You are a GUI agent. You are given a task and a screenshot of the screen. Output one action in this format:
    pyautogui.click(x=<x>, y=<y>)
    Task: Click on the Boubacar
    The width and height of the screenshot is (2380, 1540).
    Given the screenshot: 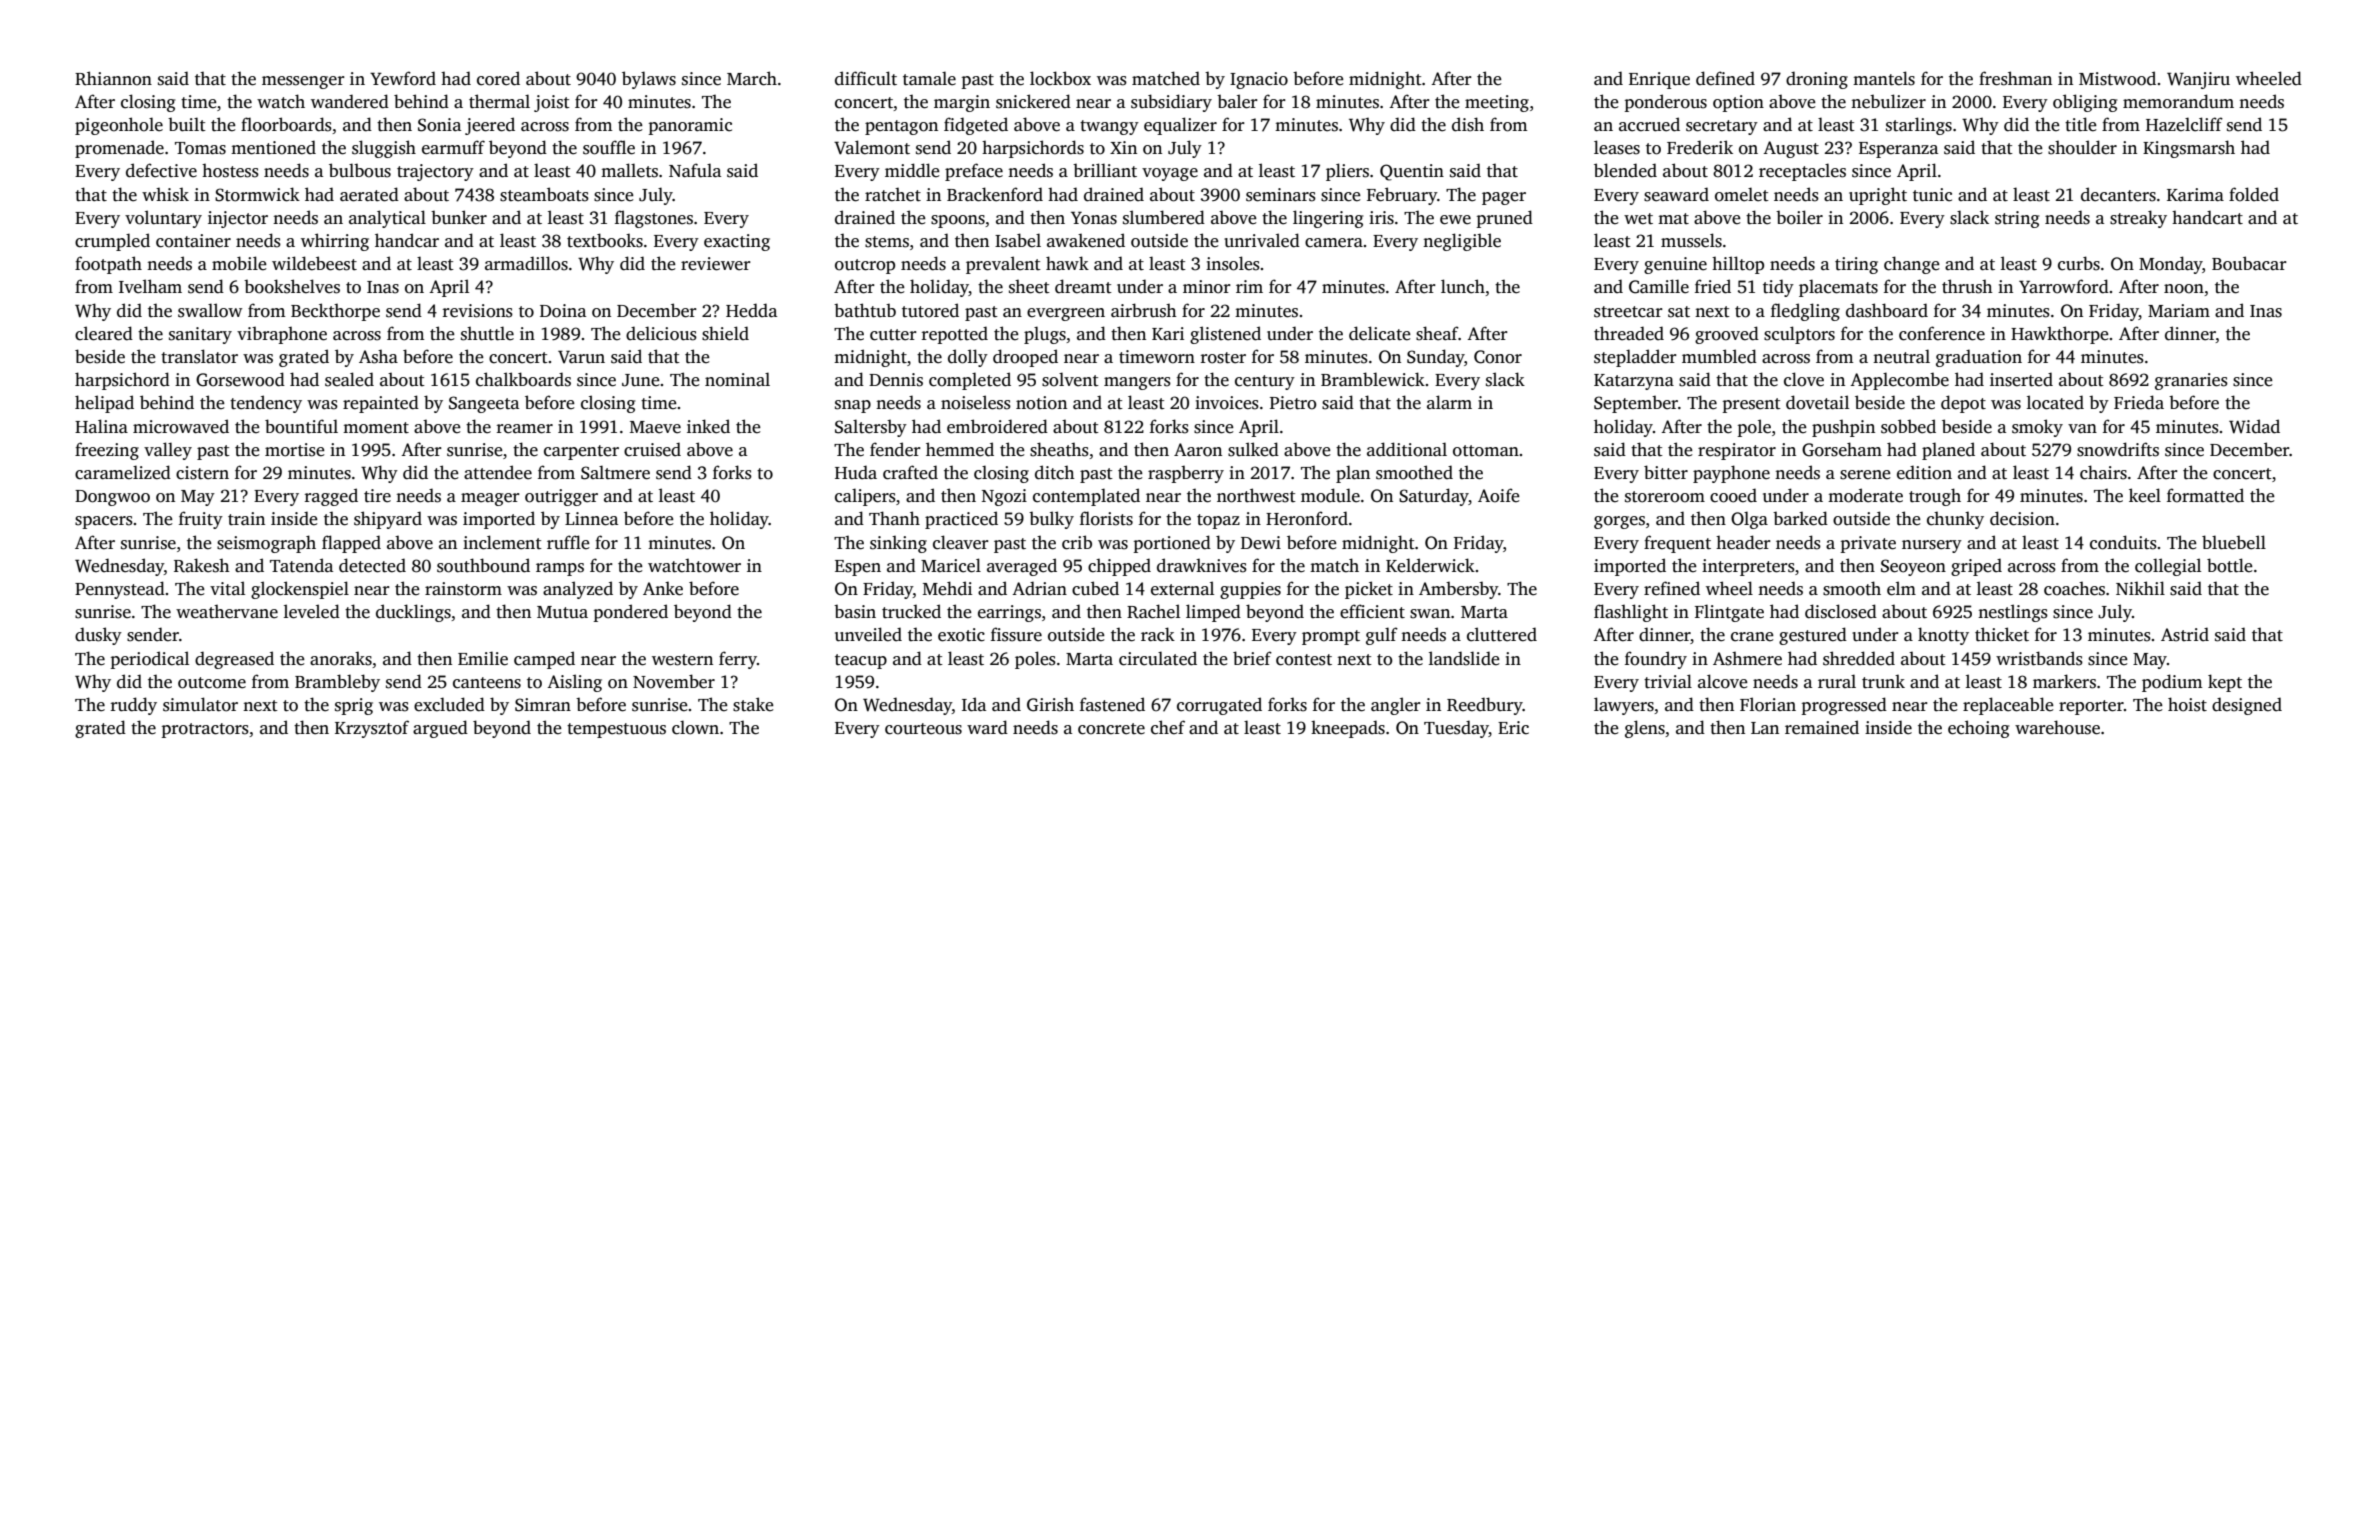 What is the action you would take?
    pyautogui.click(x=2249, y=263)
